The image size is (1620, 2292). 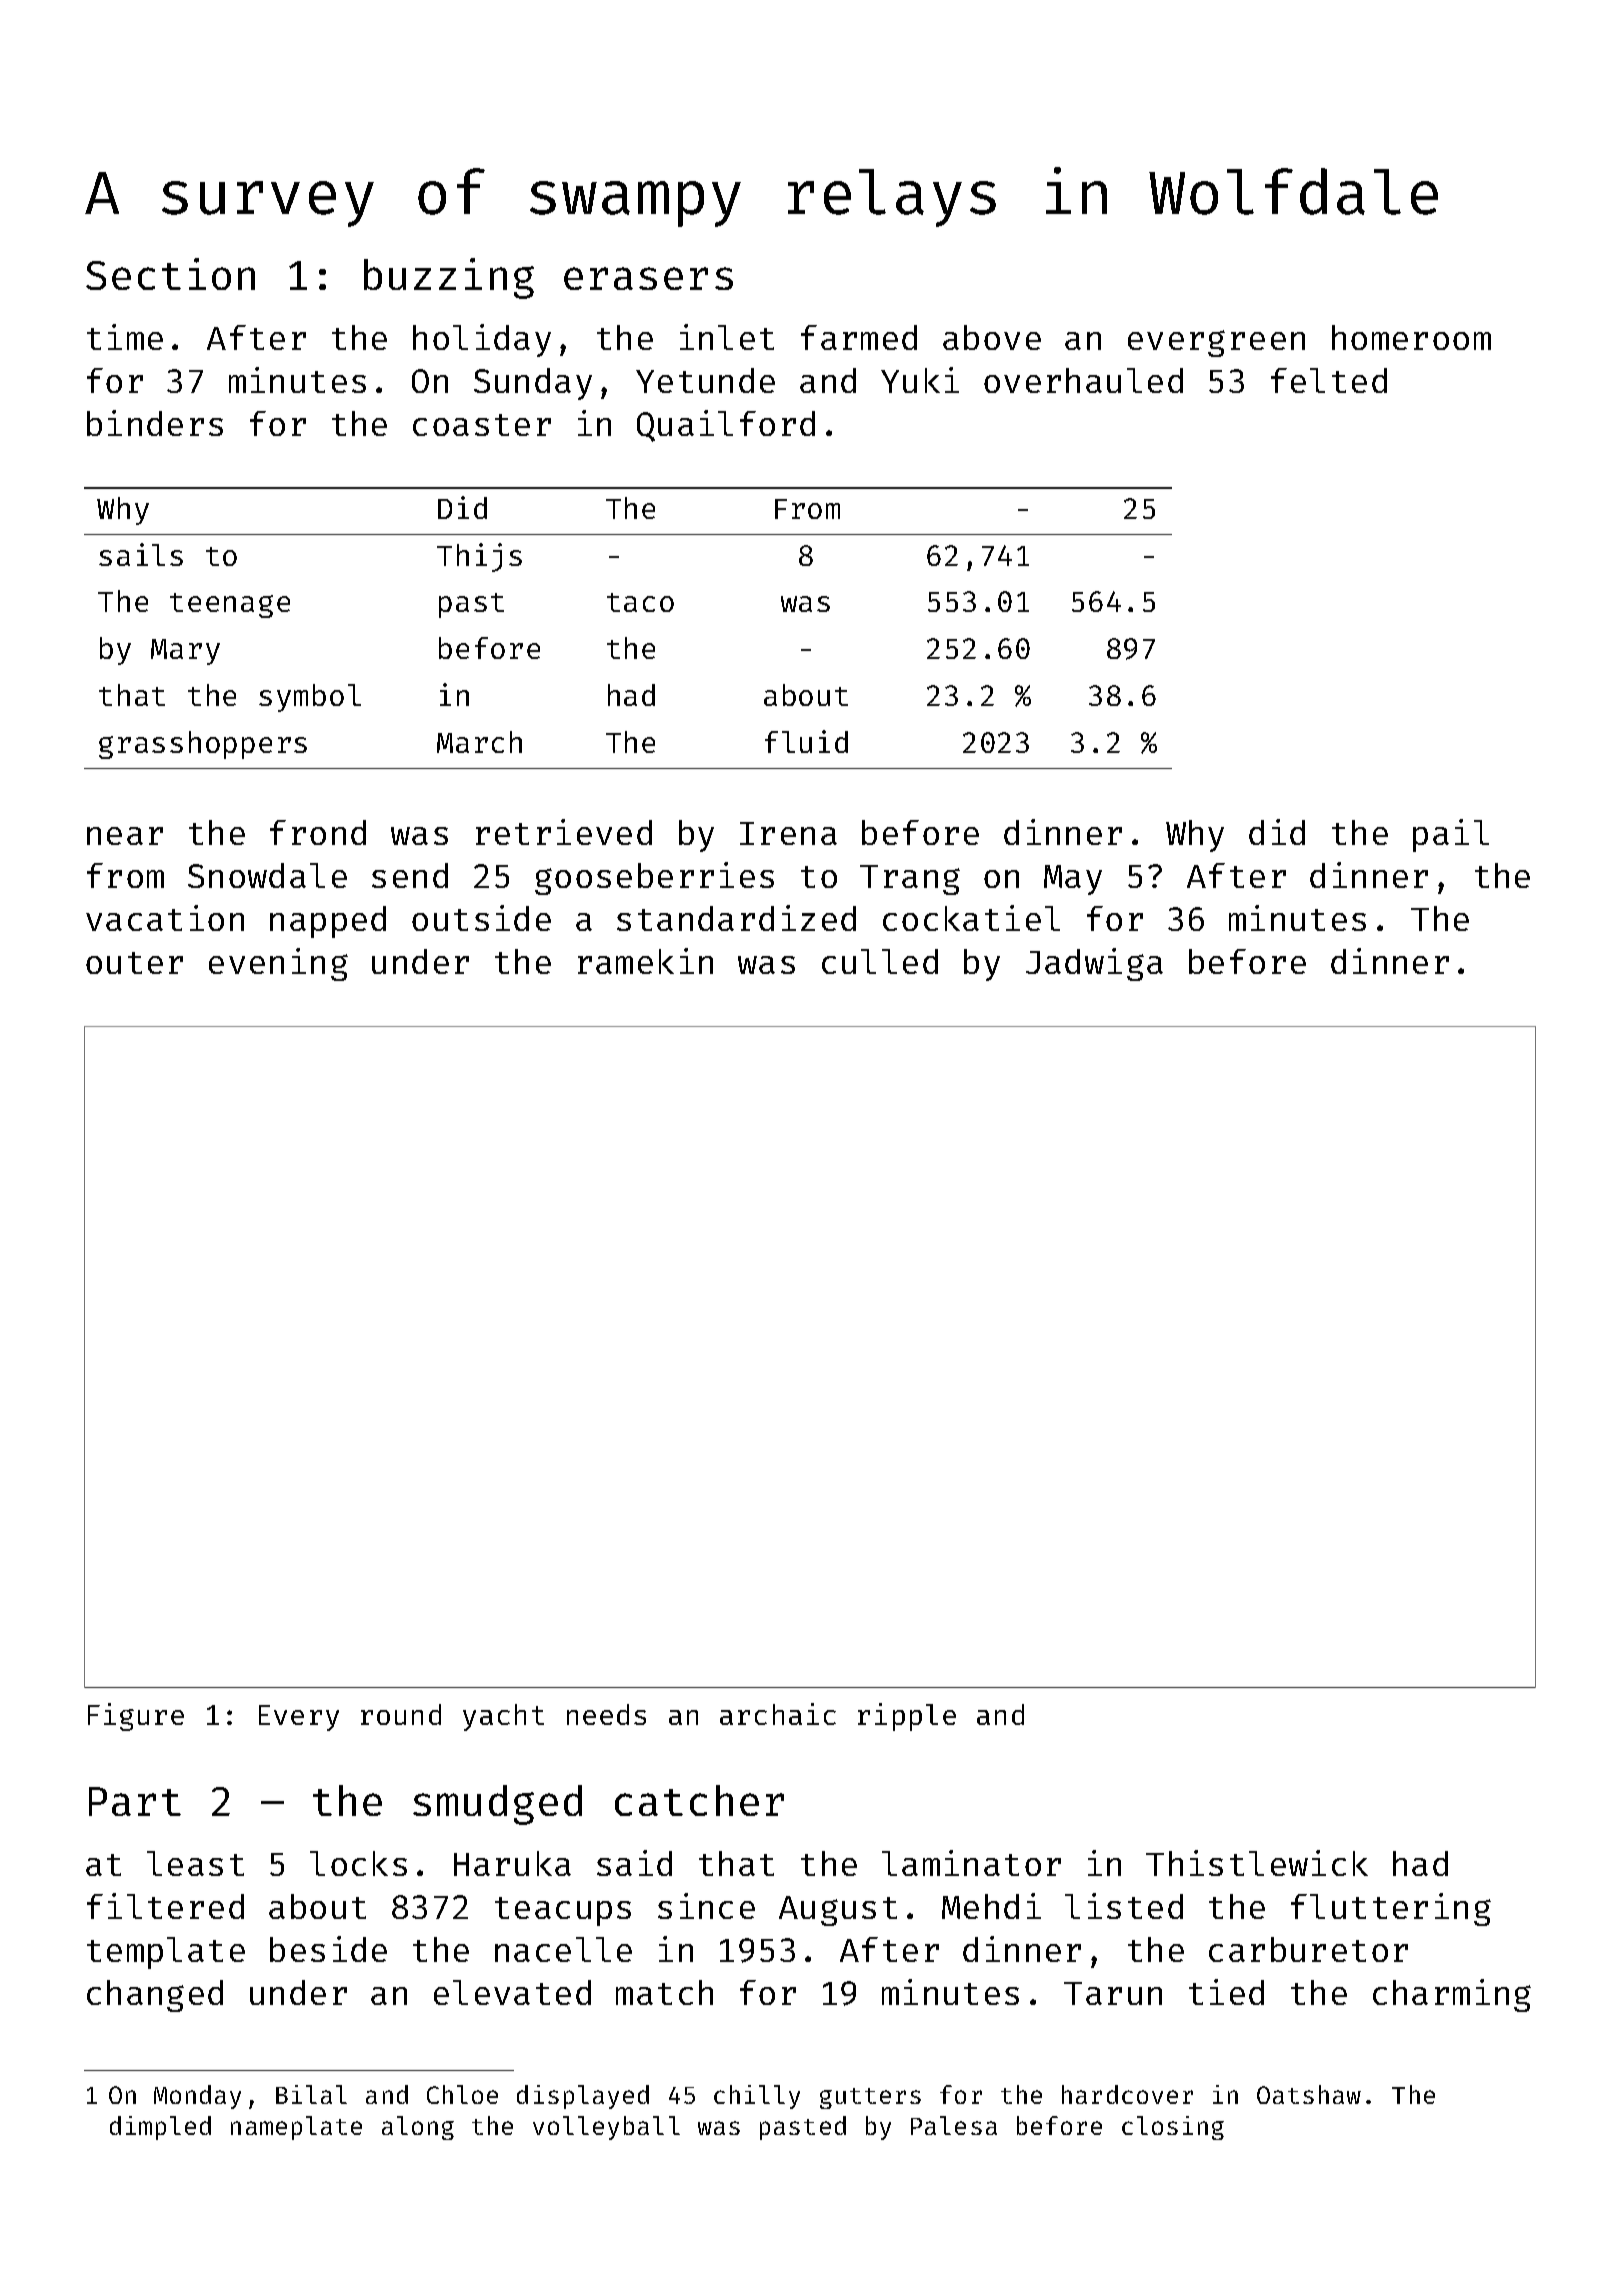 I want to click on catcher, so click(x=699, y=1800).
